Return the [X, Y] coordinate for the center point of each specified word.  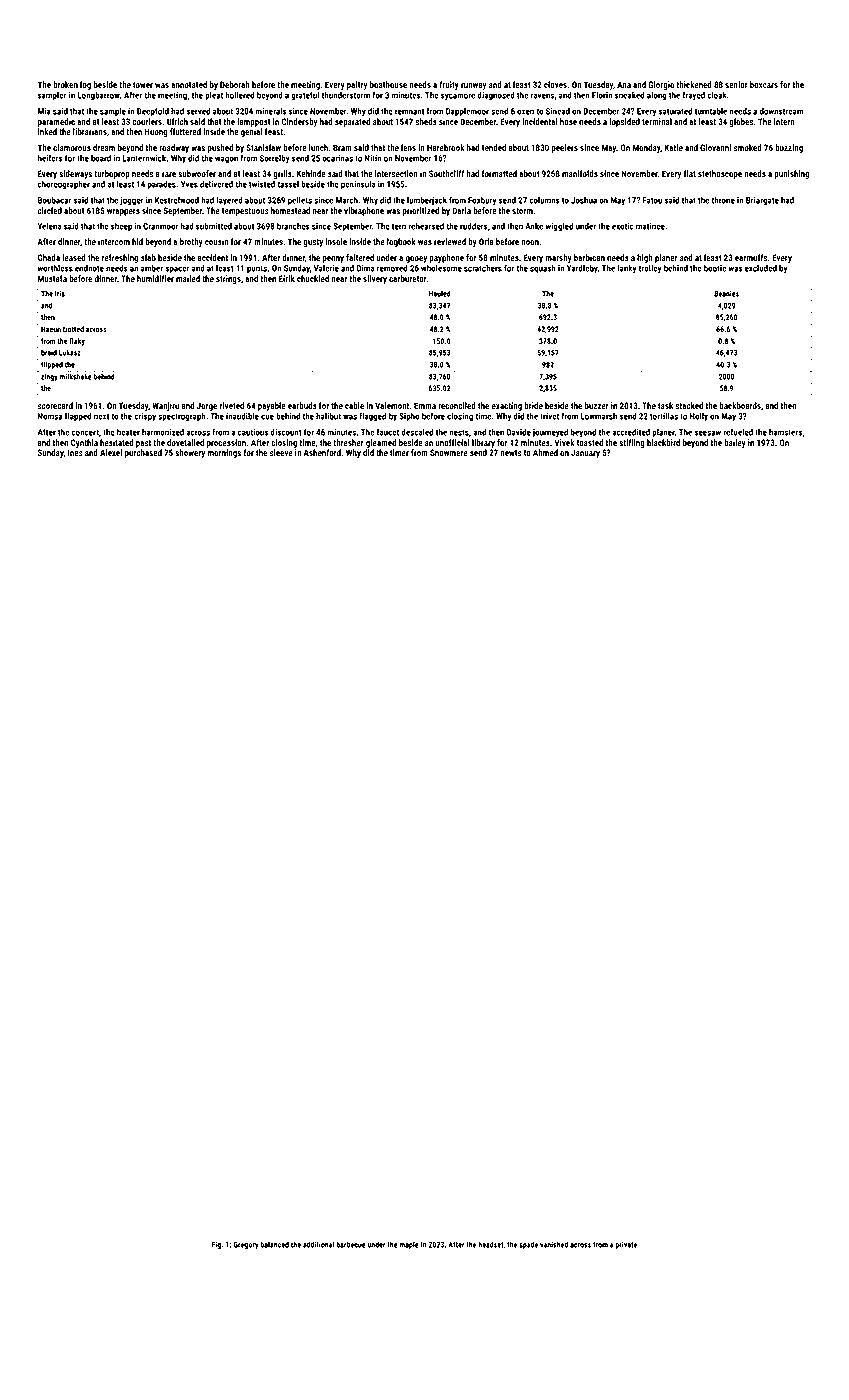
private [626, 1245]
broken [65, 84]
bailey [735, 443]
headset [491, 1244]
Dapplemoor [467, 112]
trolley [650, 269]
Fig [216, 1245]
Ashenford [322, 452]
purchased [143, 453]
